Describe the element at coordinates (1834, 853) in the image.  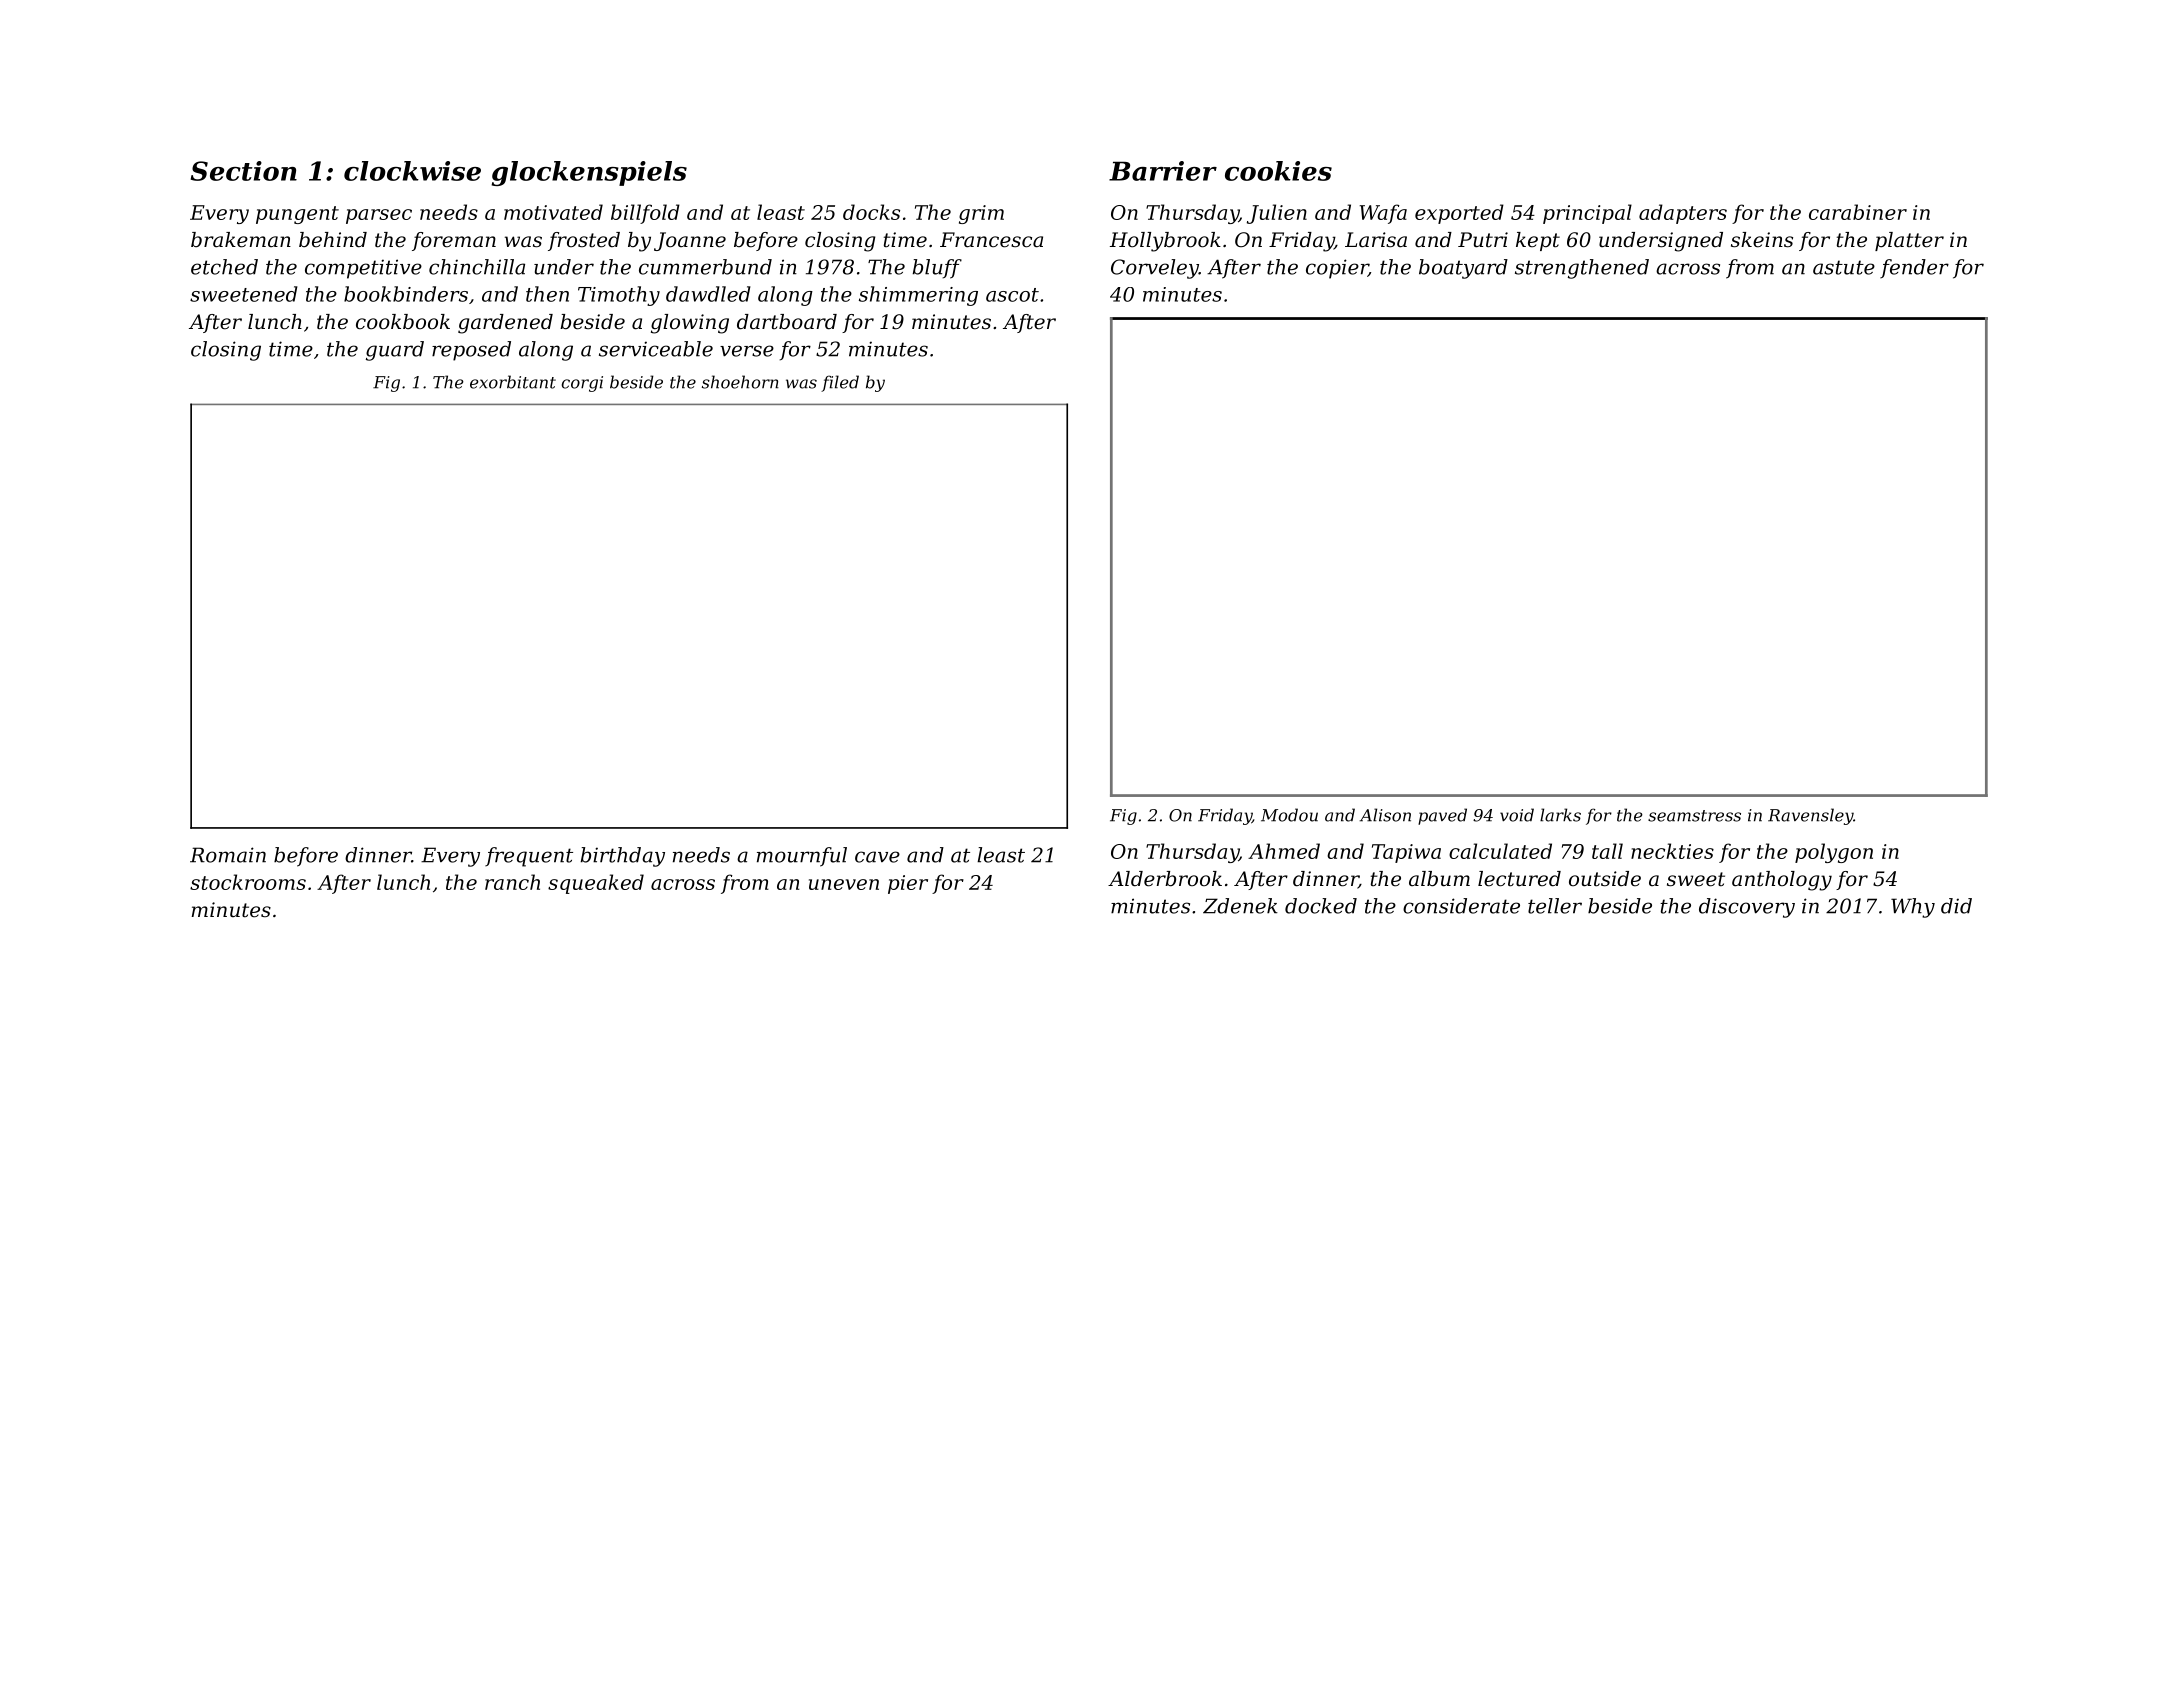
I see `polygon` at that location.
